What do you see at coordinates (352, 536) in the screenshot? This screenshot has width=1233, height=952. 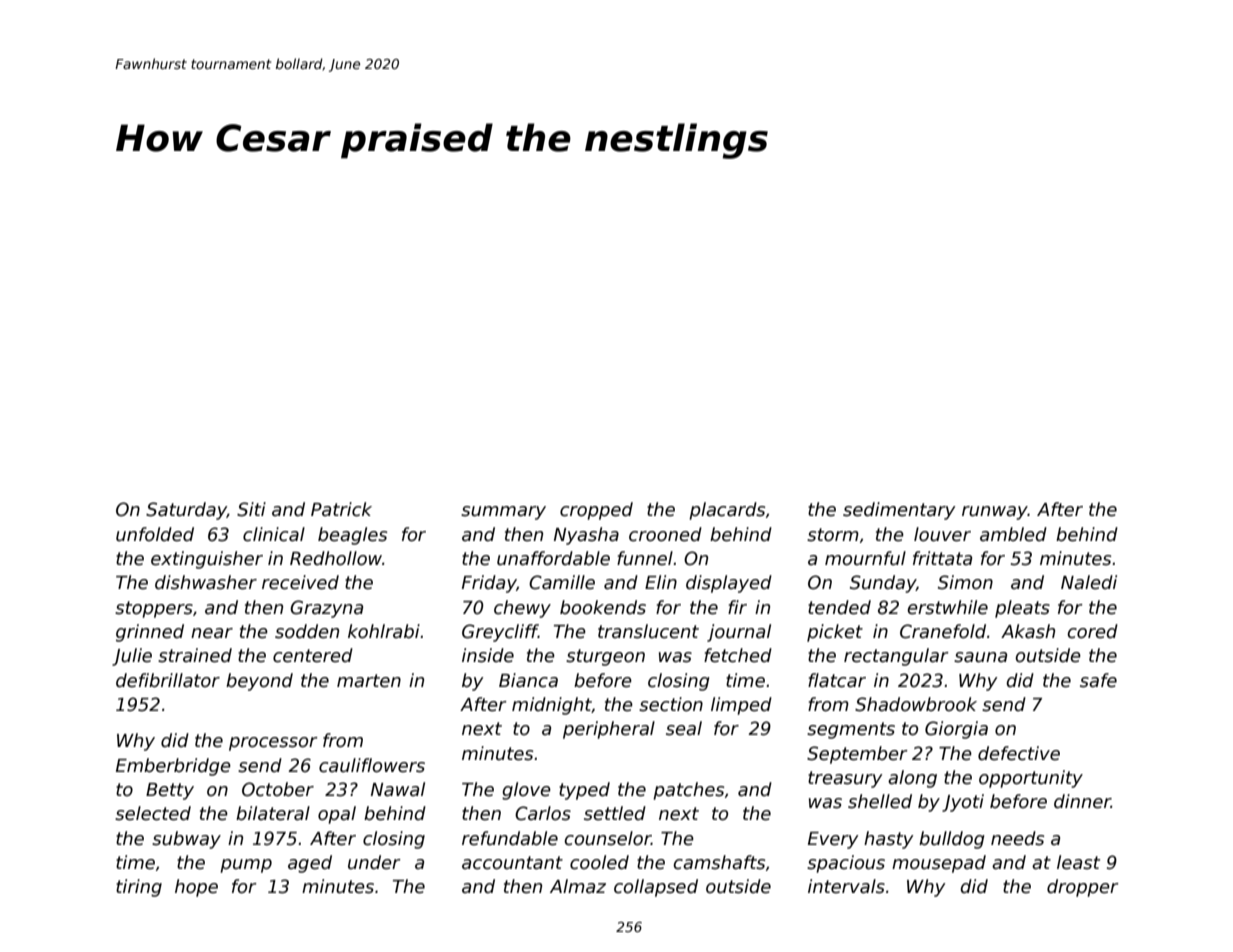 I see `beagles` at bounding box center [352, 536].
